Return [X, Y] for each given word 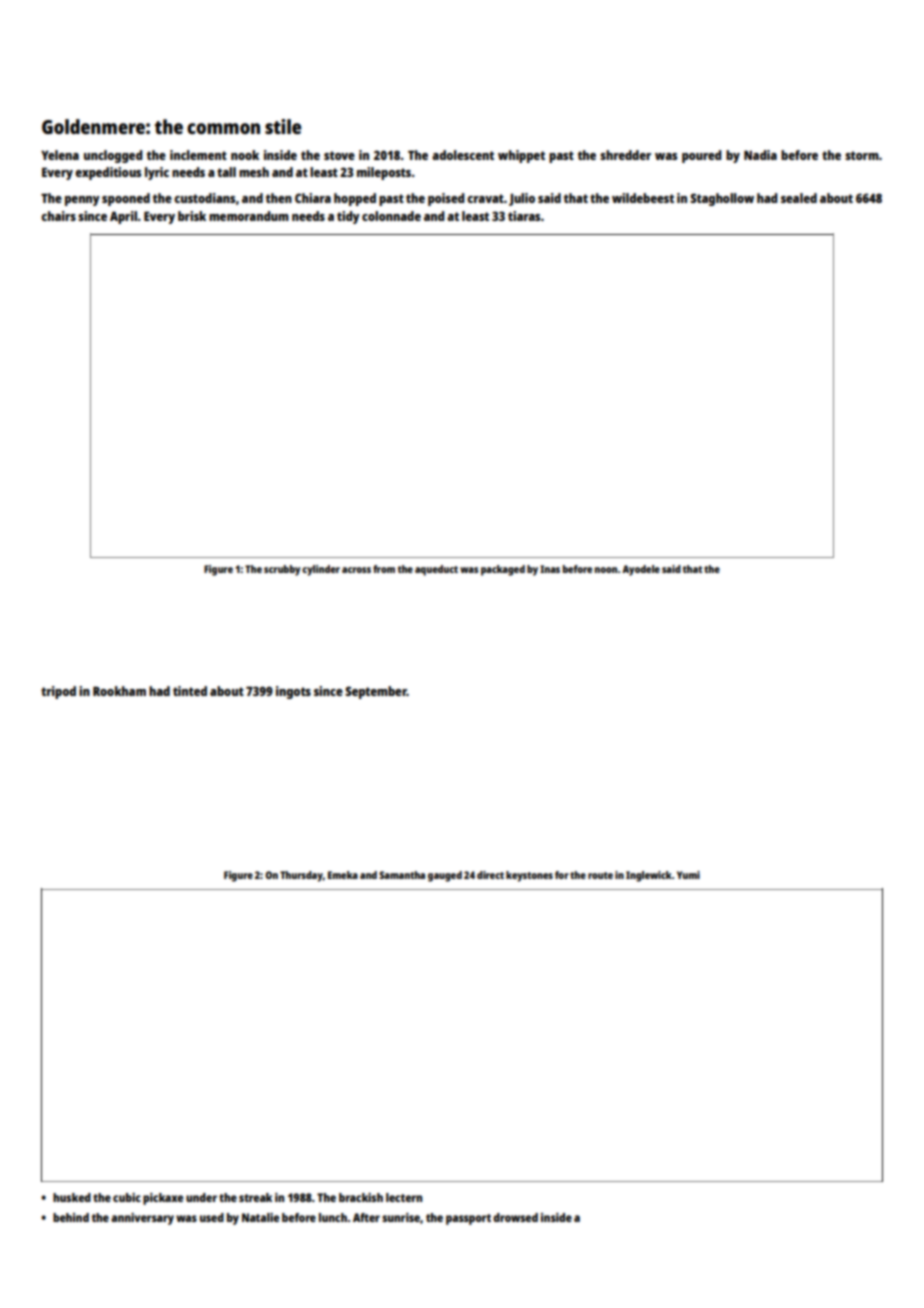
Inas [550, 569]
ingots [293, 692]
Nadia [760, 155]
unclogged [113, 156]
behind [71, 1217]
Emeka [343, 875]
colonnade [391, 216]
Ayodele [641, 570]
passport [468, 1219]
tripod [58, 692]
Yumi [688, 875]
